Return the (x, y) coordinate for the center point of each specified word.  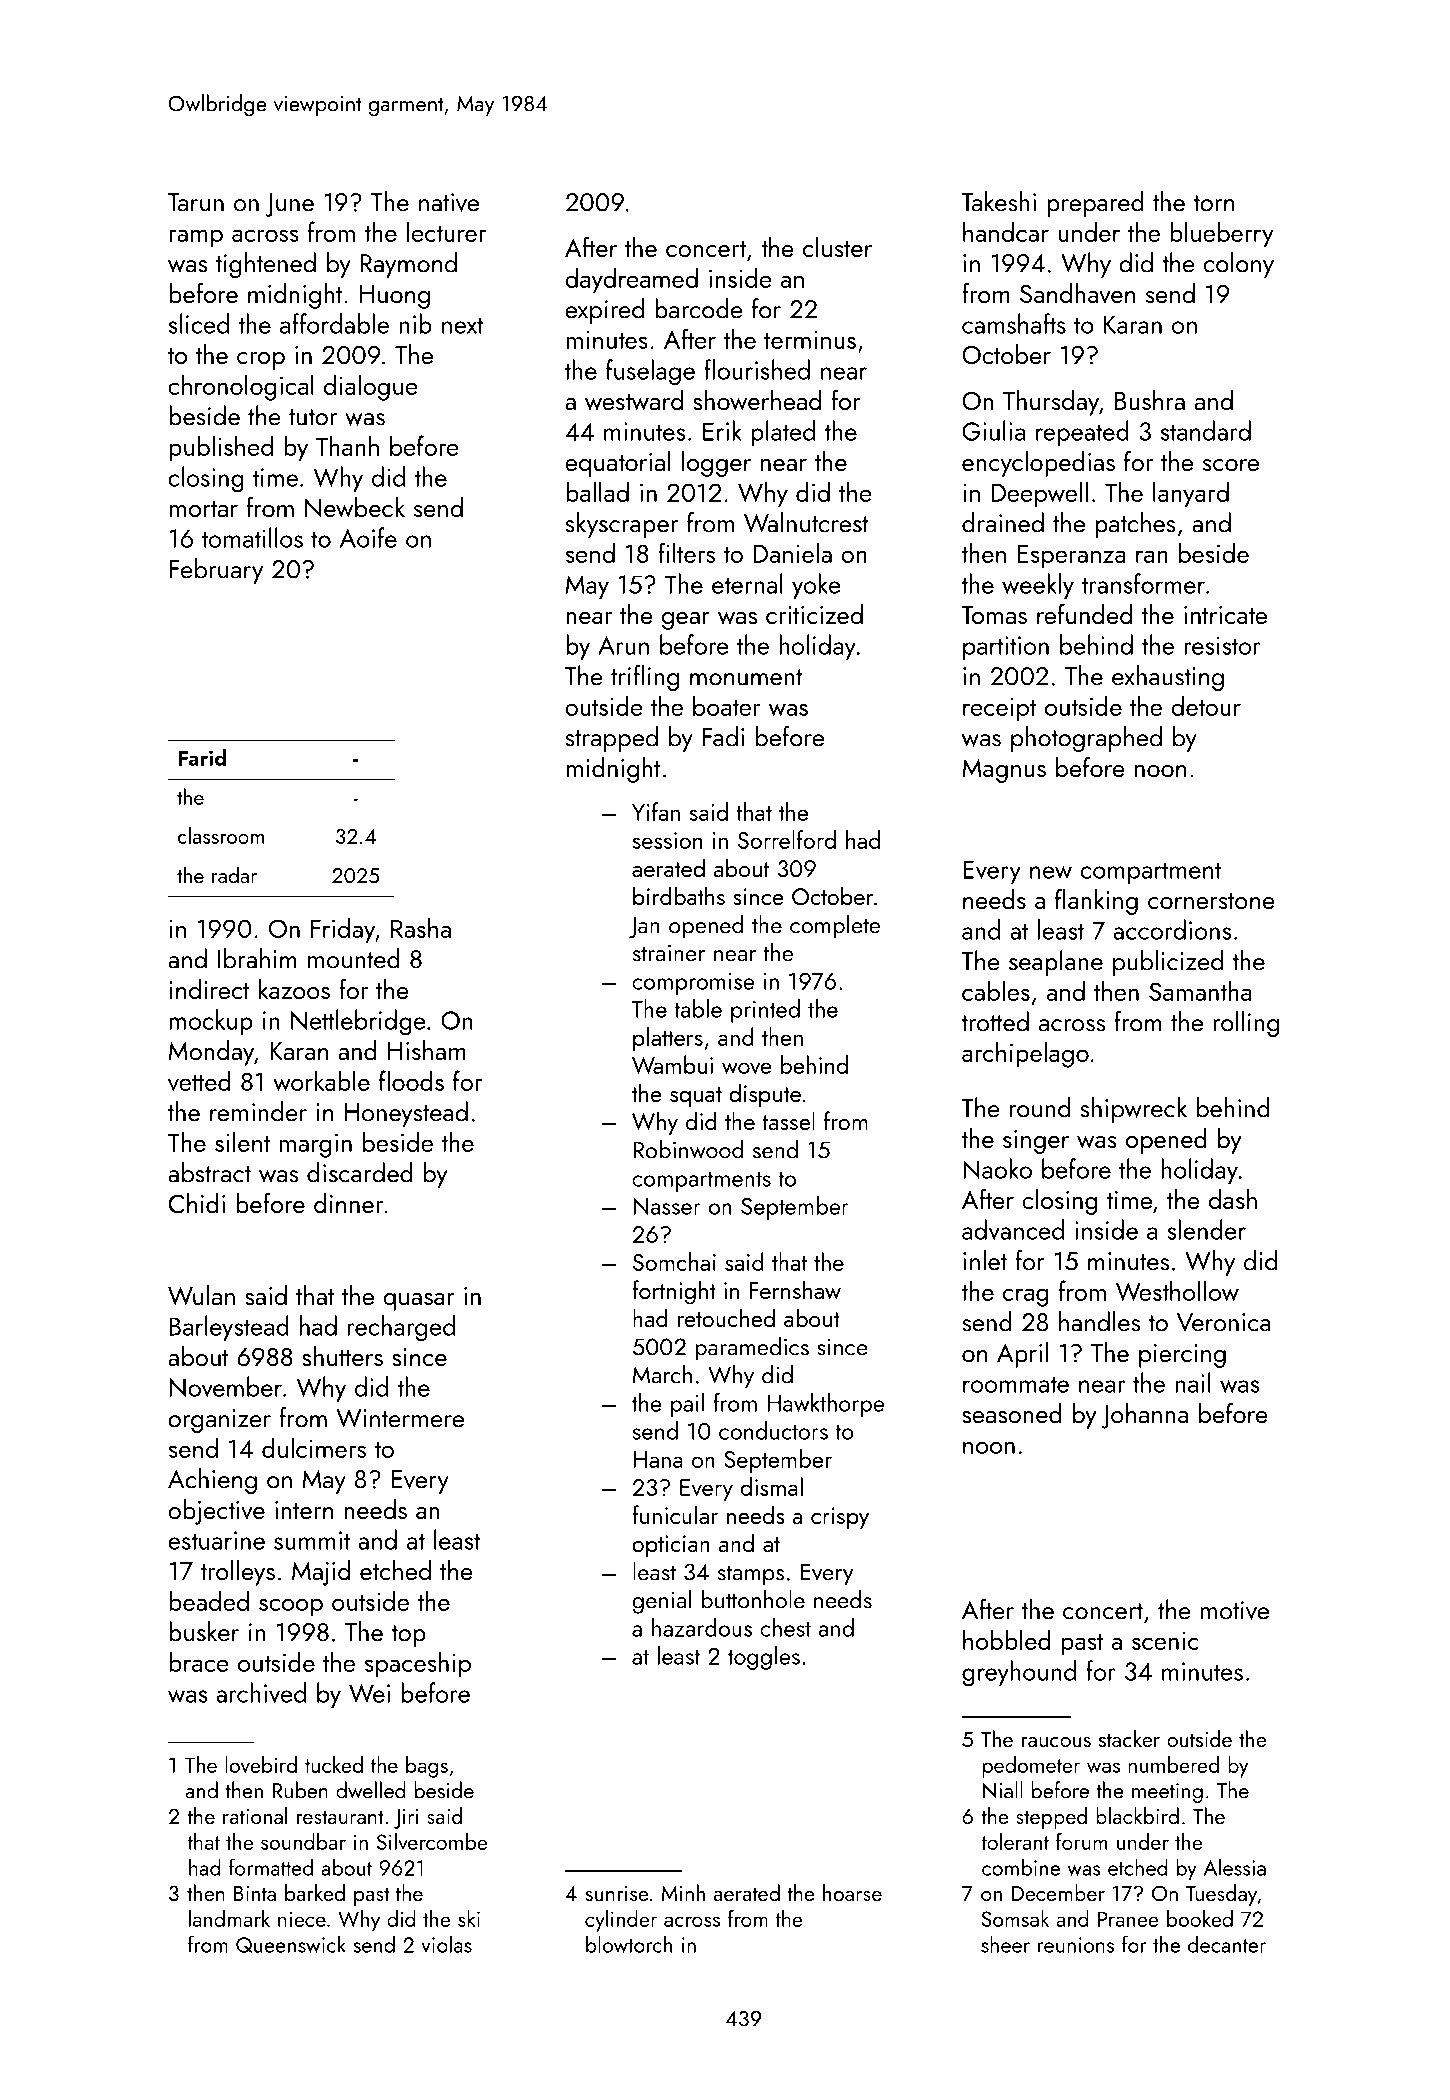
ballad (597, 491)
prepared (1095, 204)
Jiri (406, 1819)
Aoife (368, 537)
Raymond (408, 265)
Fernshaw (795, 1290)
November (226, 1386)
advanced (1013, 1229)
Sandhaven (1077, 293)
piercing (1182, 1356)
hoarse (852, 1892)
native (449, 202)
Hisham (427, 1050)
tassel (788, 1120)
